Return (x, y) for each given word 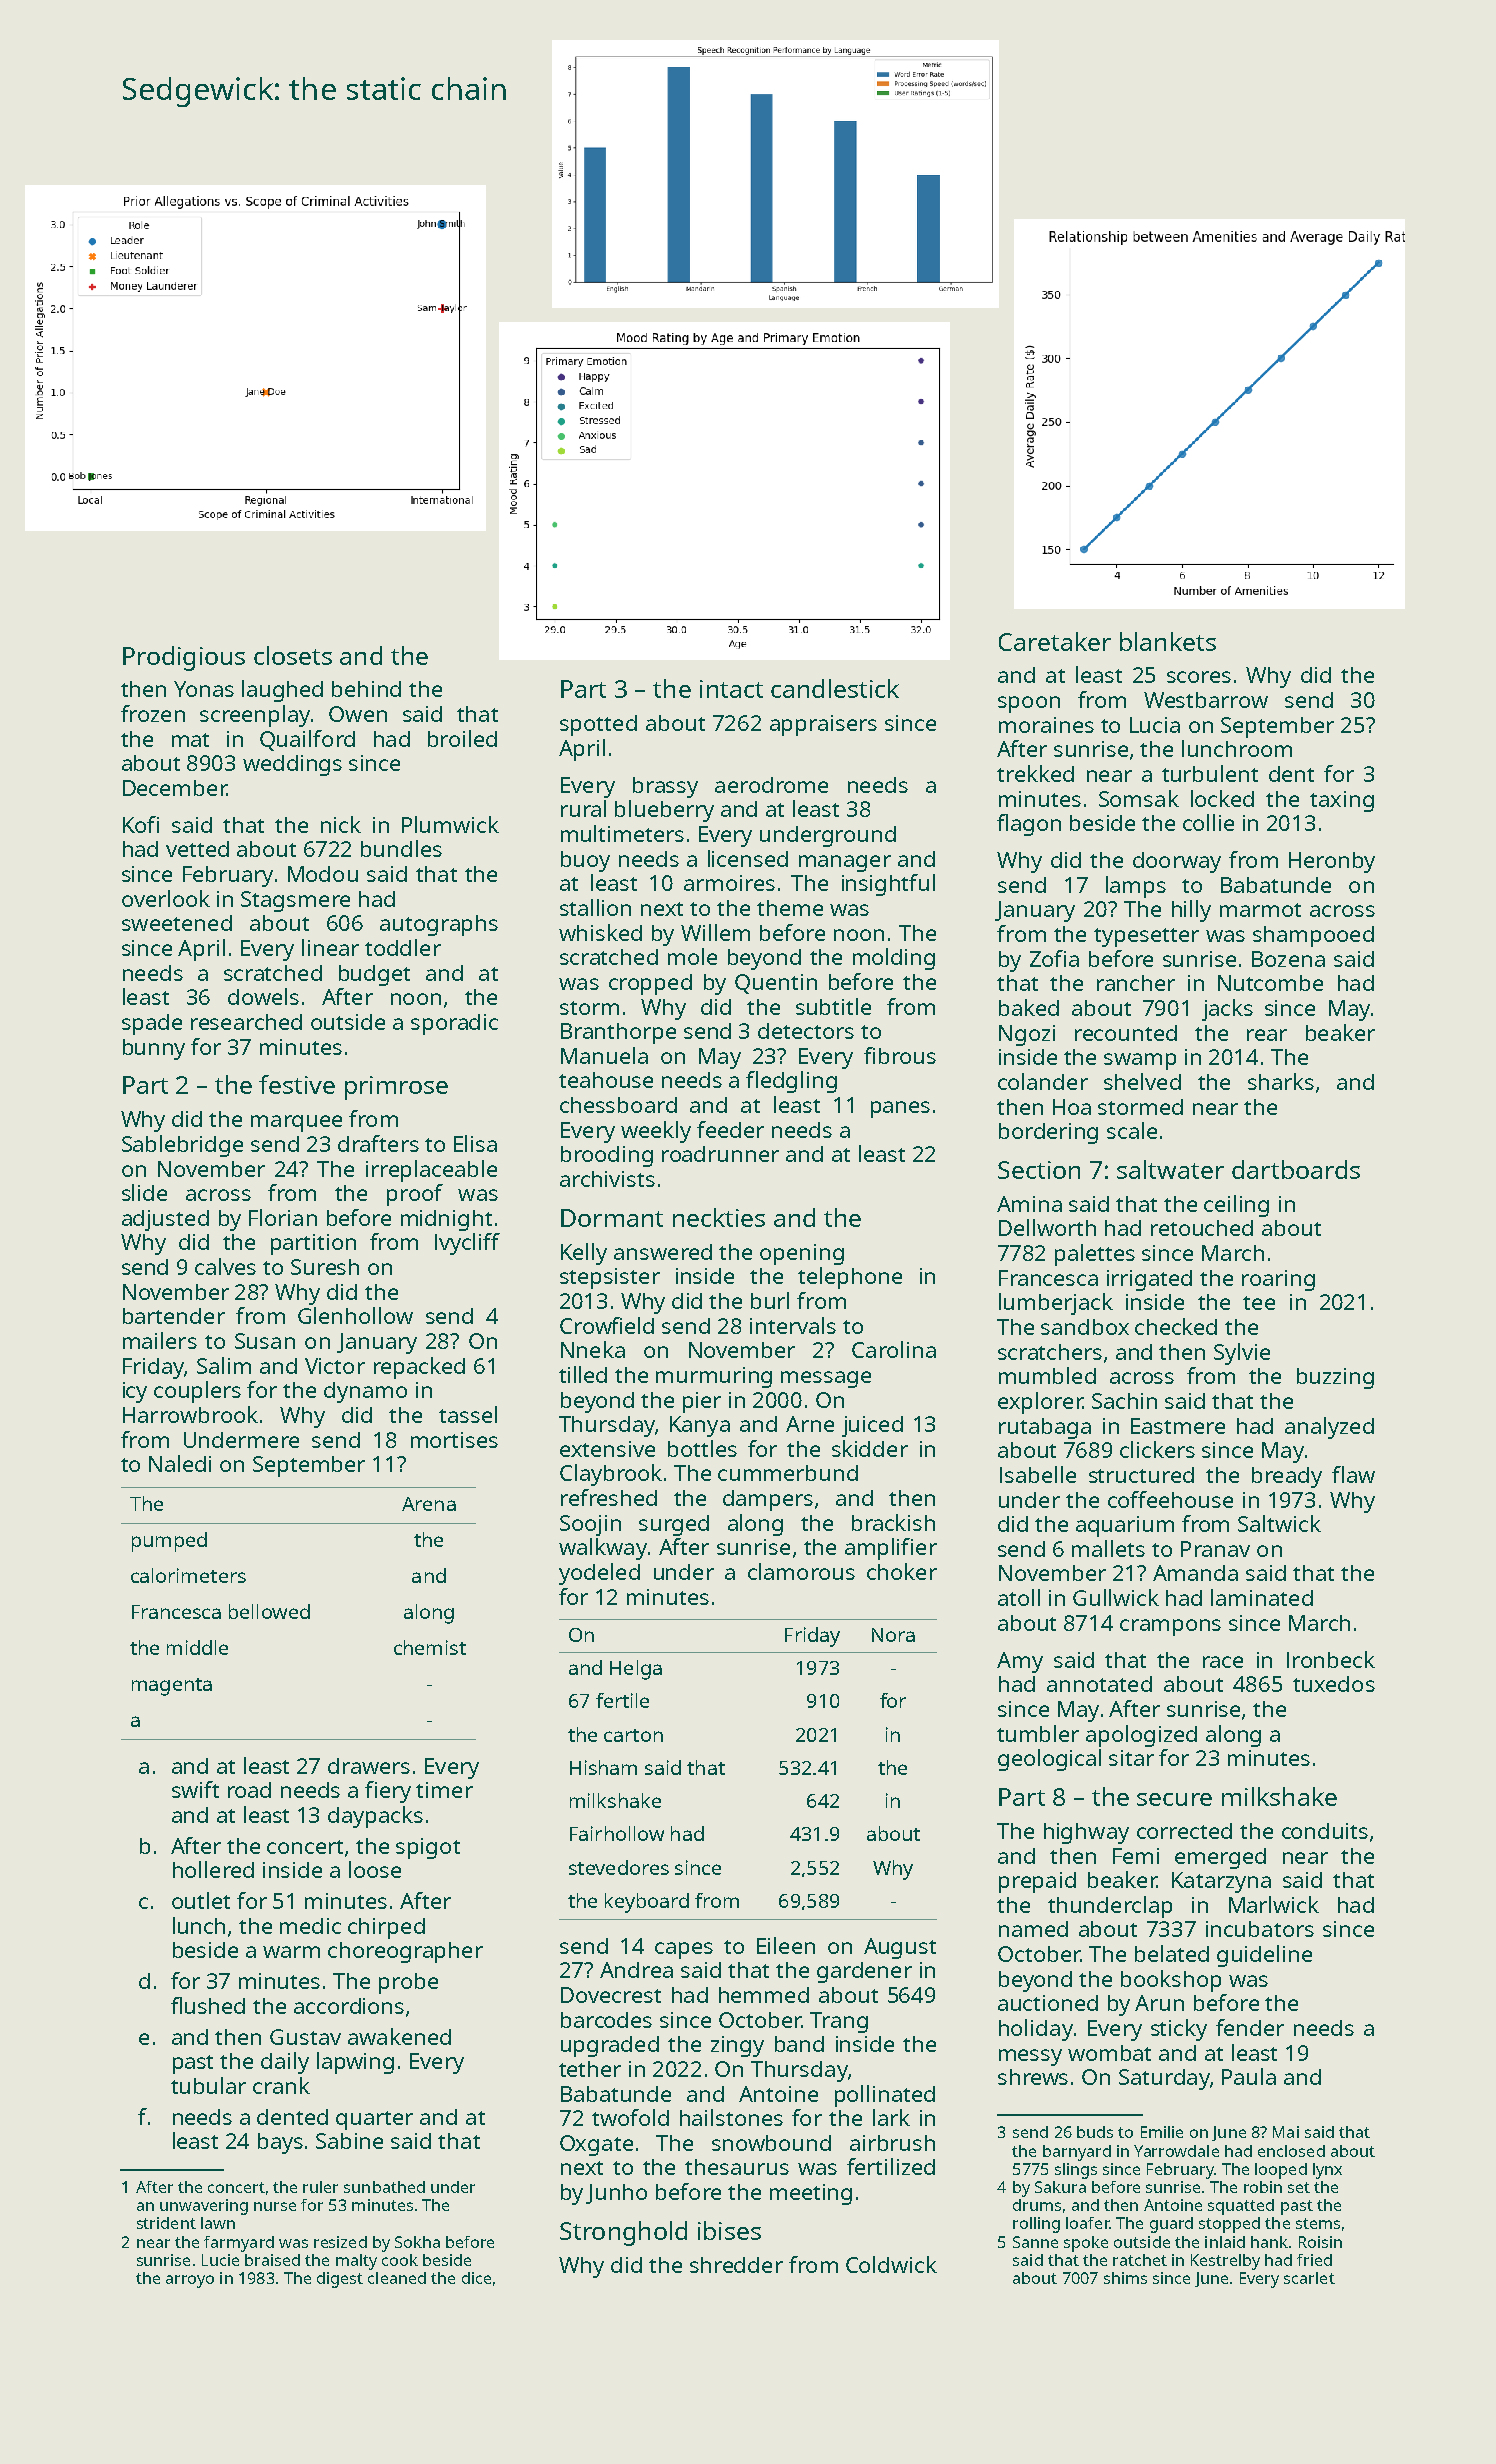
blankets (1168, 641)
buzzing (1335, 1378)
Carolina (894, 1349)
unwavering (204, 2207)
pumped (169, 1542)
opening (802, 1254)
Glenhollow (355, 1315)
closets (293, 655)
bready (1287, 1477)
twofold (630, 2117)
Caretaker (1055, 641)
